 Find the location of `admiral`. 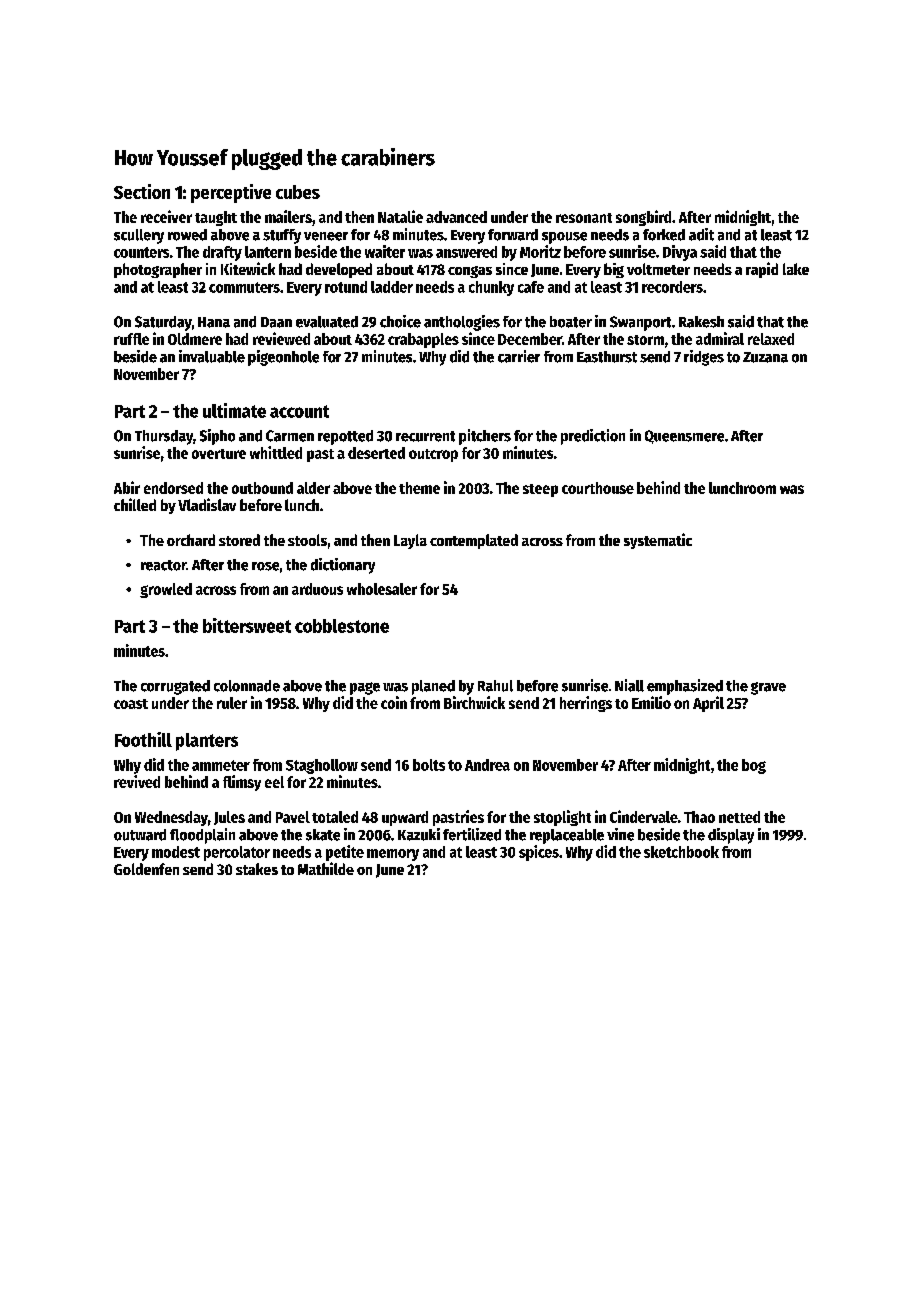

admiral is located at coordinates (720, 338).
